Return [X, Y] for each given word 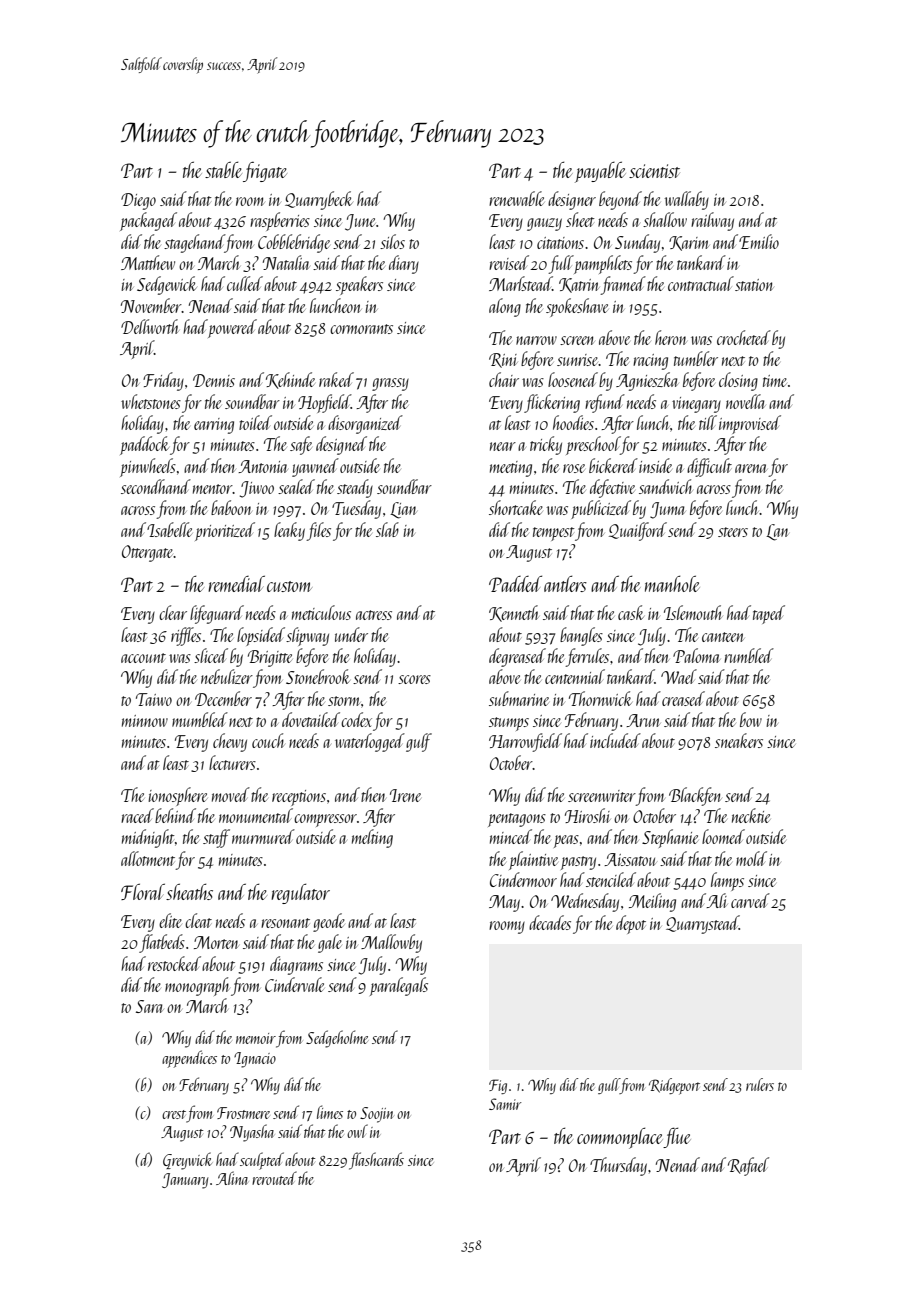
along [505, 307]
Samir [505, 1104]
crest [174, 1114]
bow [751, 719]
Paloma [696, 655]
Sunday [637, 243]
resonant [285, 923]
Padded [515, 583]
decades [550, 922]
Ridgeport [674, 1086]
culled [245, 283]
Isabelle [169, 529]
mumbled [200, 719]
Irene [405, 795]
